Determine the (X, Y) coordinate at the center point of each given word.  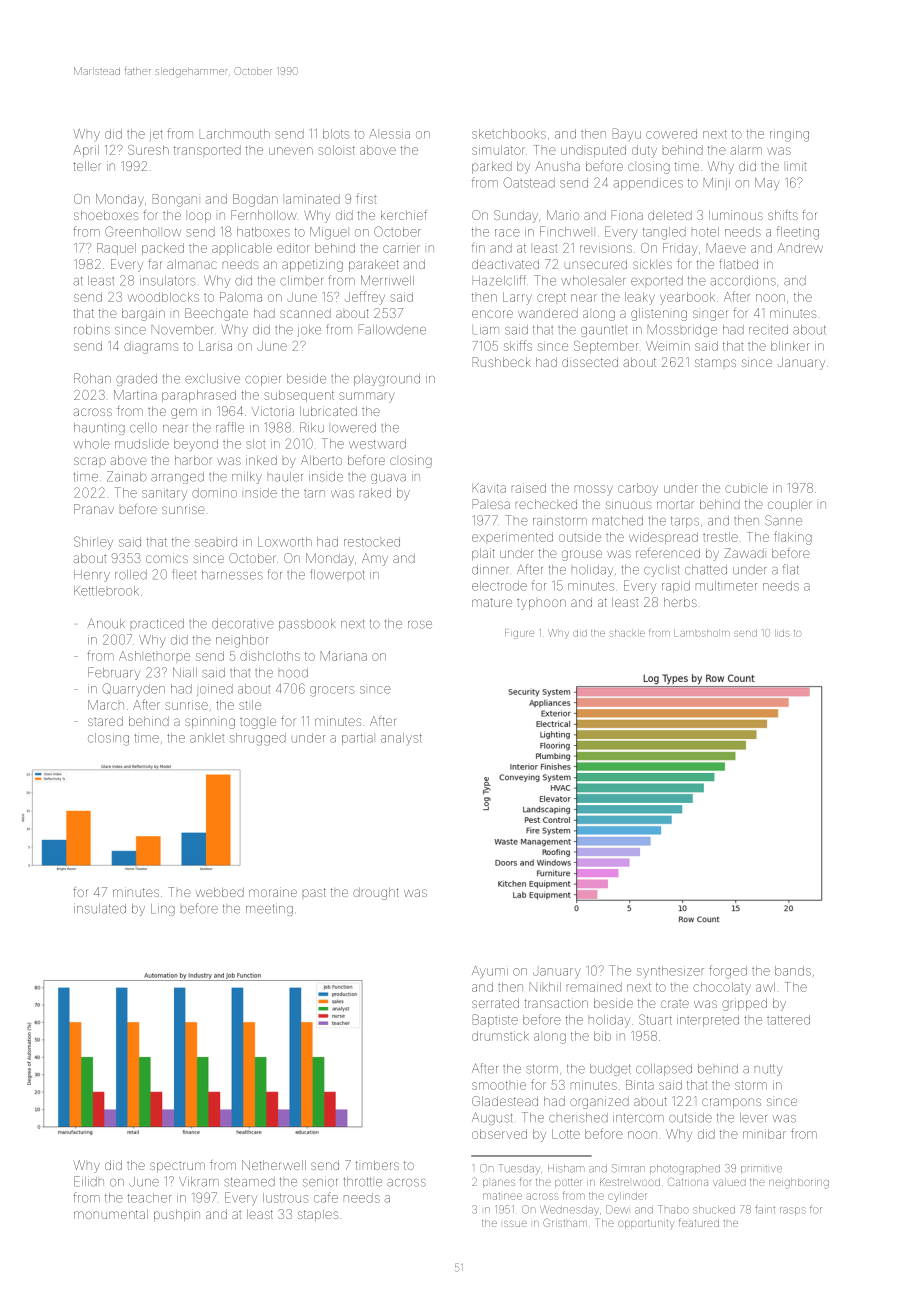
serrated (495, 1003)
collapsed (664, 1070)
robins (92, 330)
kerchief (404, 215)
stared (105, 721)
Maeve (726, 248)
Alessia (389, 134)
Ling (163, 910)
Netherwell (274, 1165)
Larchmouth (235, 134)
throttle (363, 1182)
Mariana (344, 656)
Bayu (627, 135)
